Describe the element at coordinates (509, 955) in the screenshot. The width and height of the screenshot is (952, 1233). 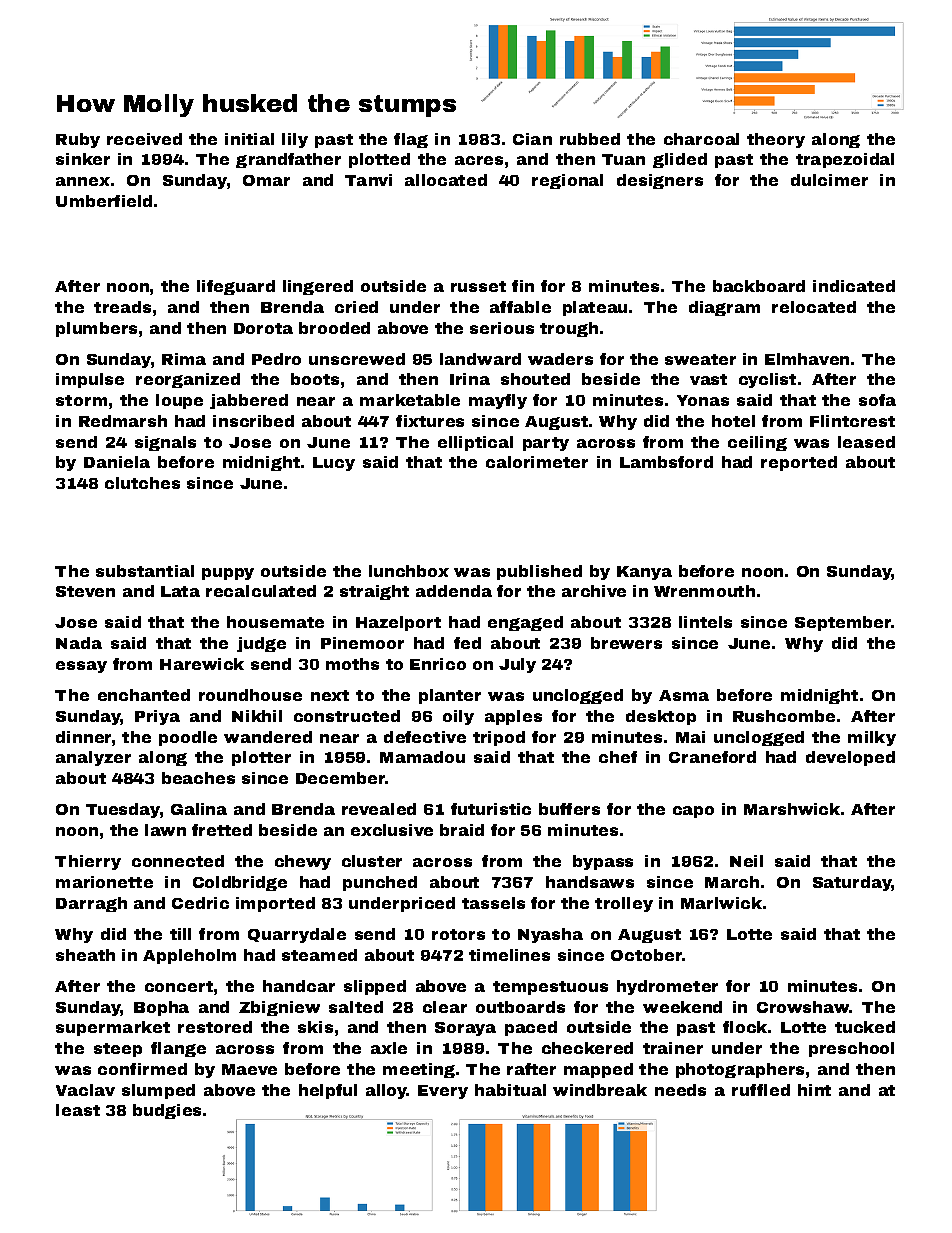
I see `timelines` at that location.
